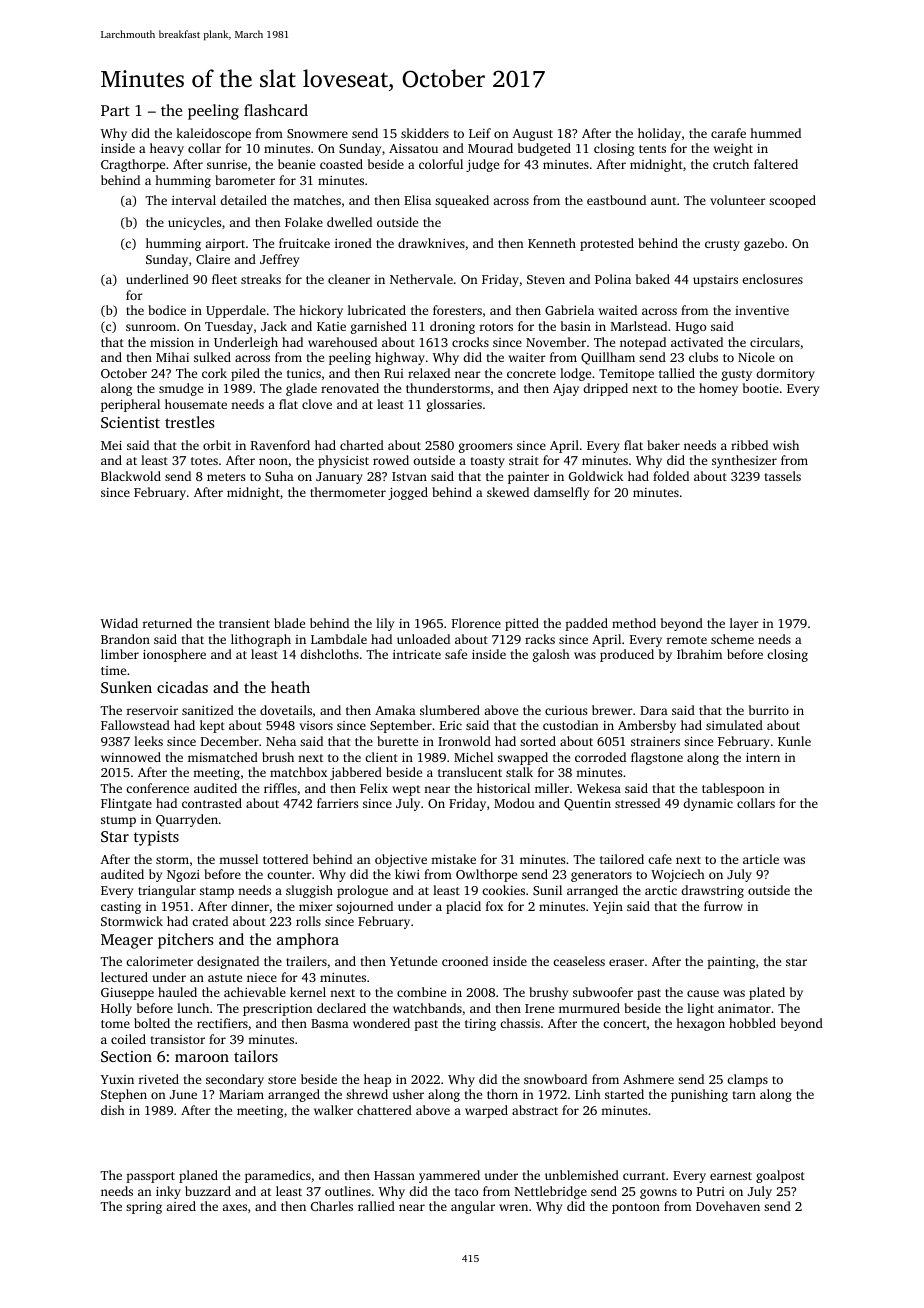 The width and height of the document is (924, 1308). Describe the element at coordinates (532, 135) in the document. I see `August` at that location.
